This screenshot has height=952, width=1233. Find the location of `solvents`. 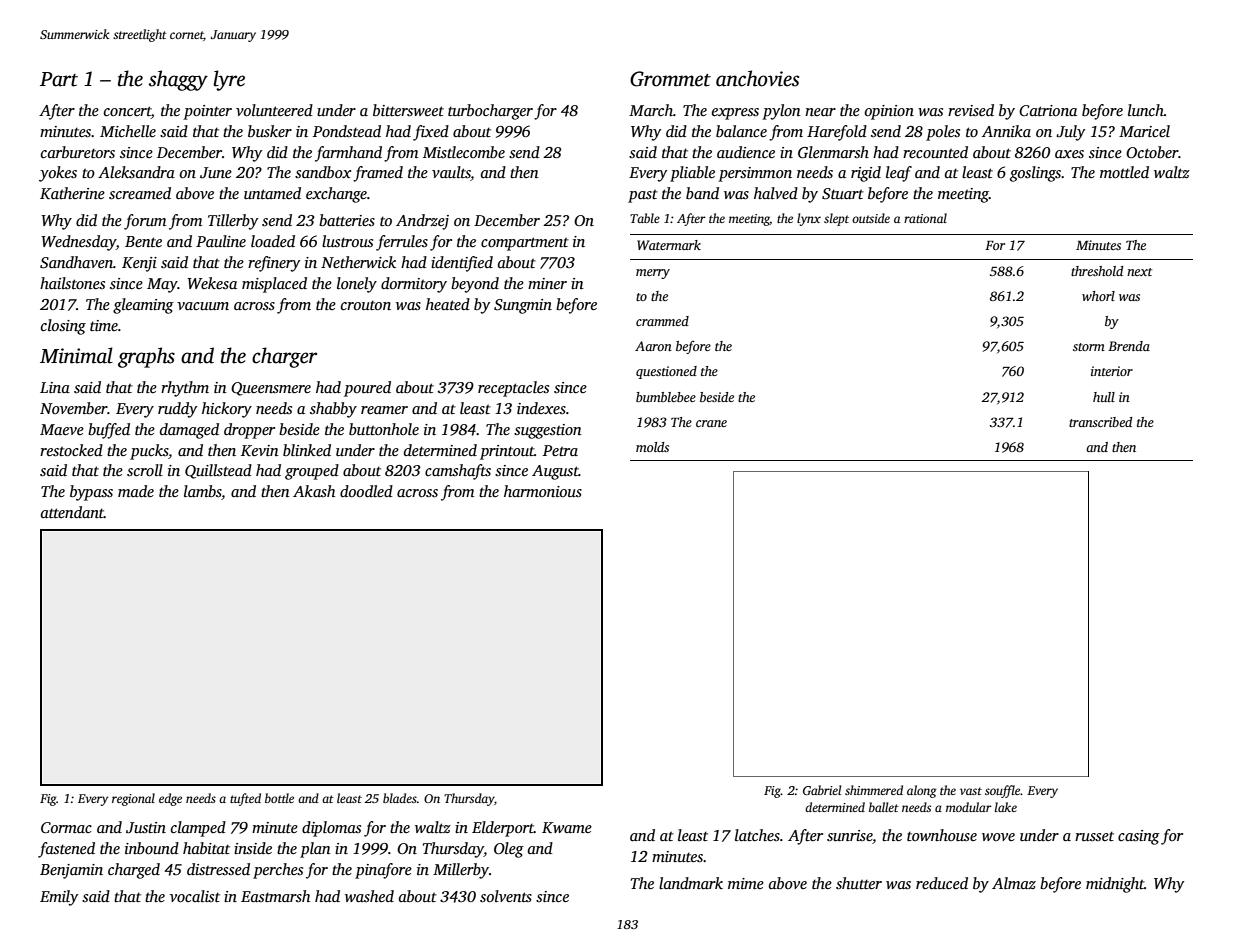

solvents is located at coordinates (506, 896).
